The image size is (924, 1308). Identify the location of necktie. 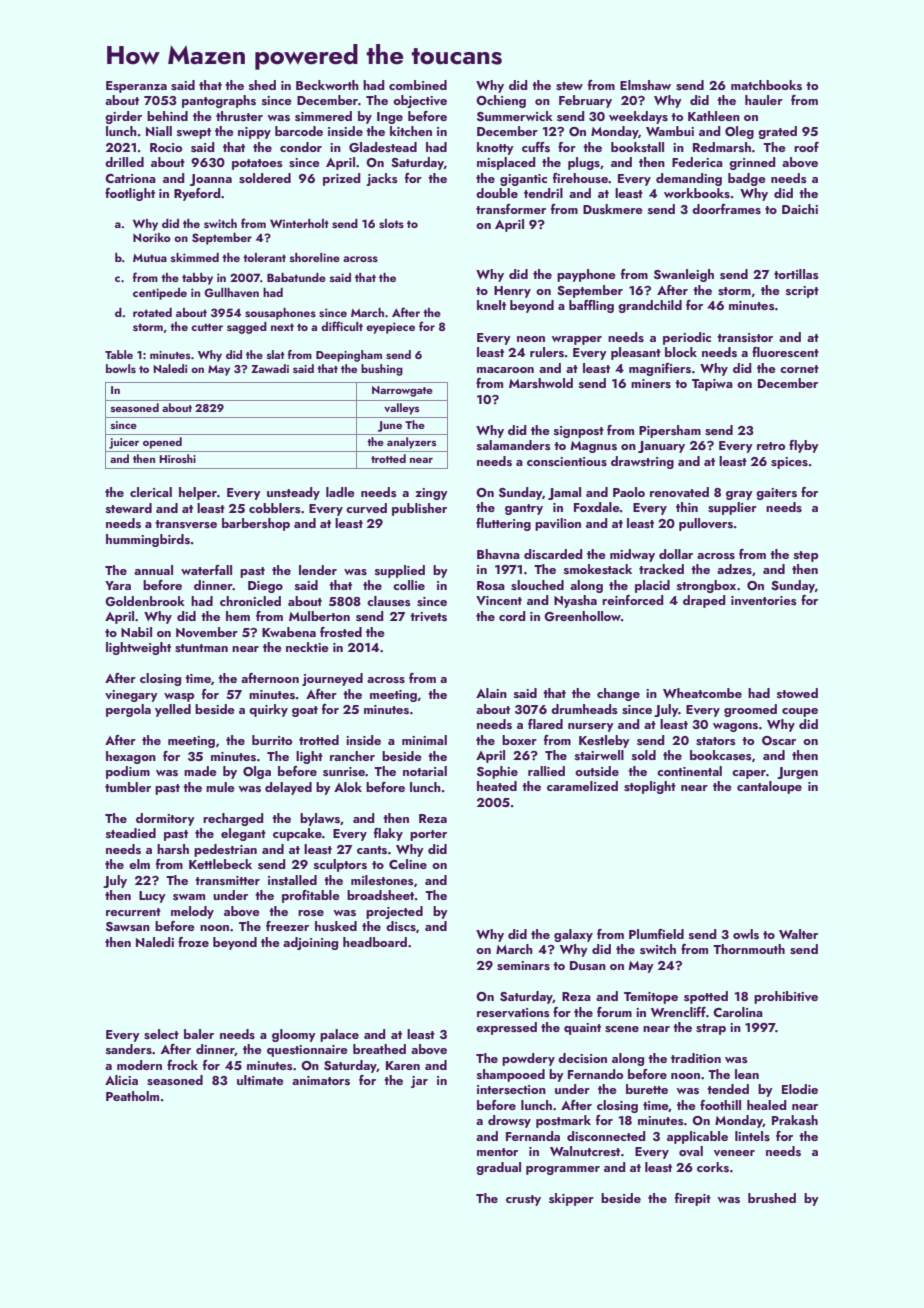
(307, 647).
